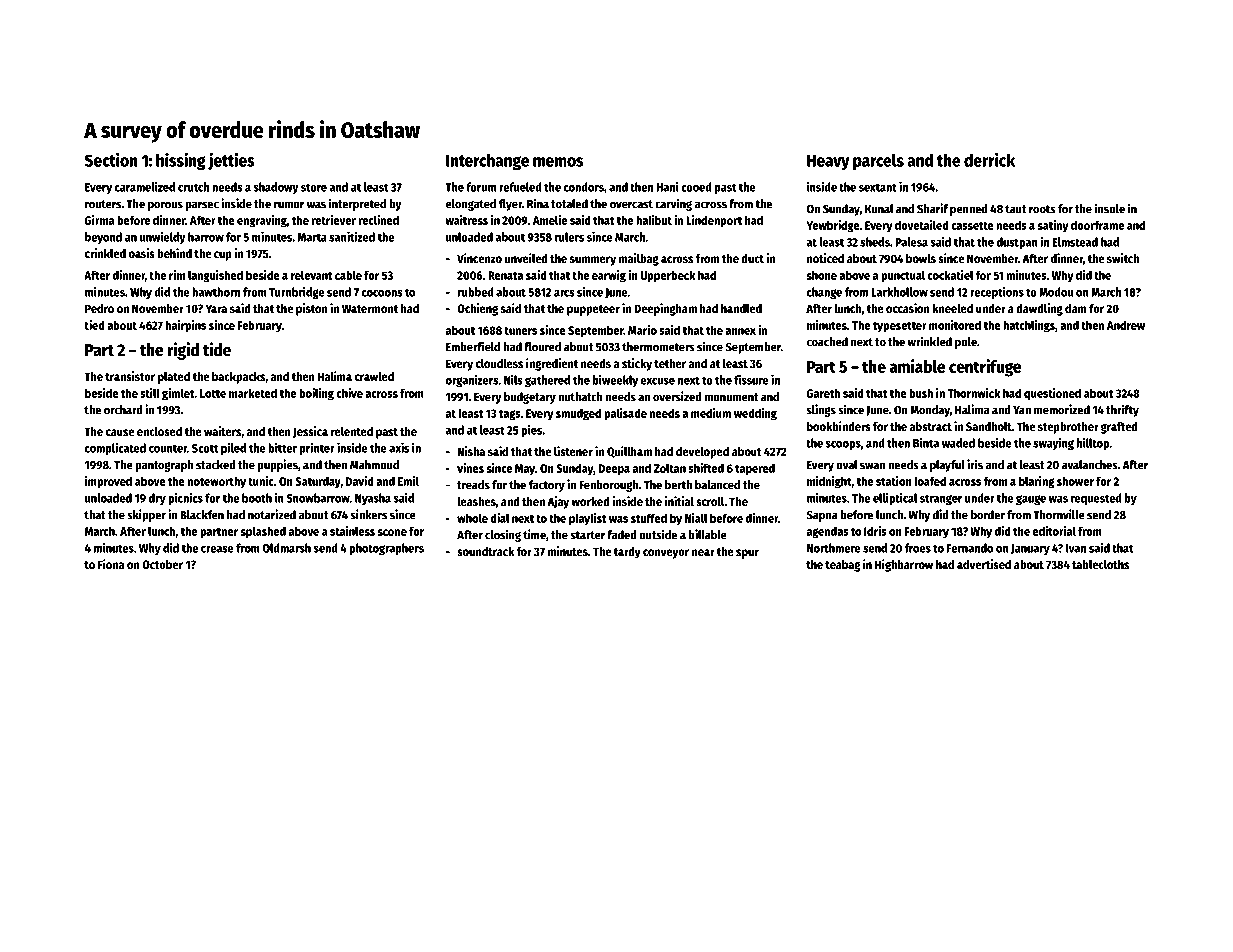  Describe the element at coordinates (1119, 428) in the document. I see `grafted` at that location.
